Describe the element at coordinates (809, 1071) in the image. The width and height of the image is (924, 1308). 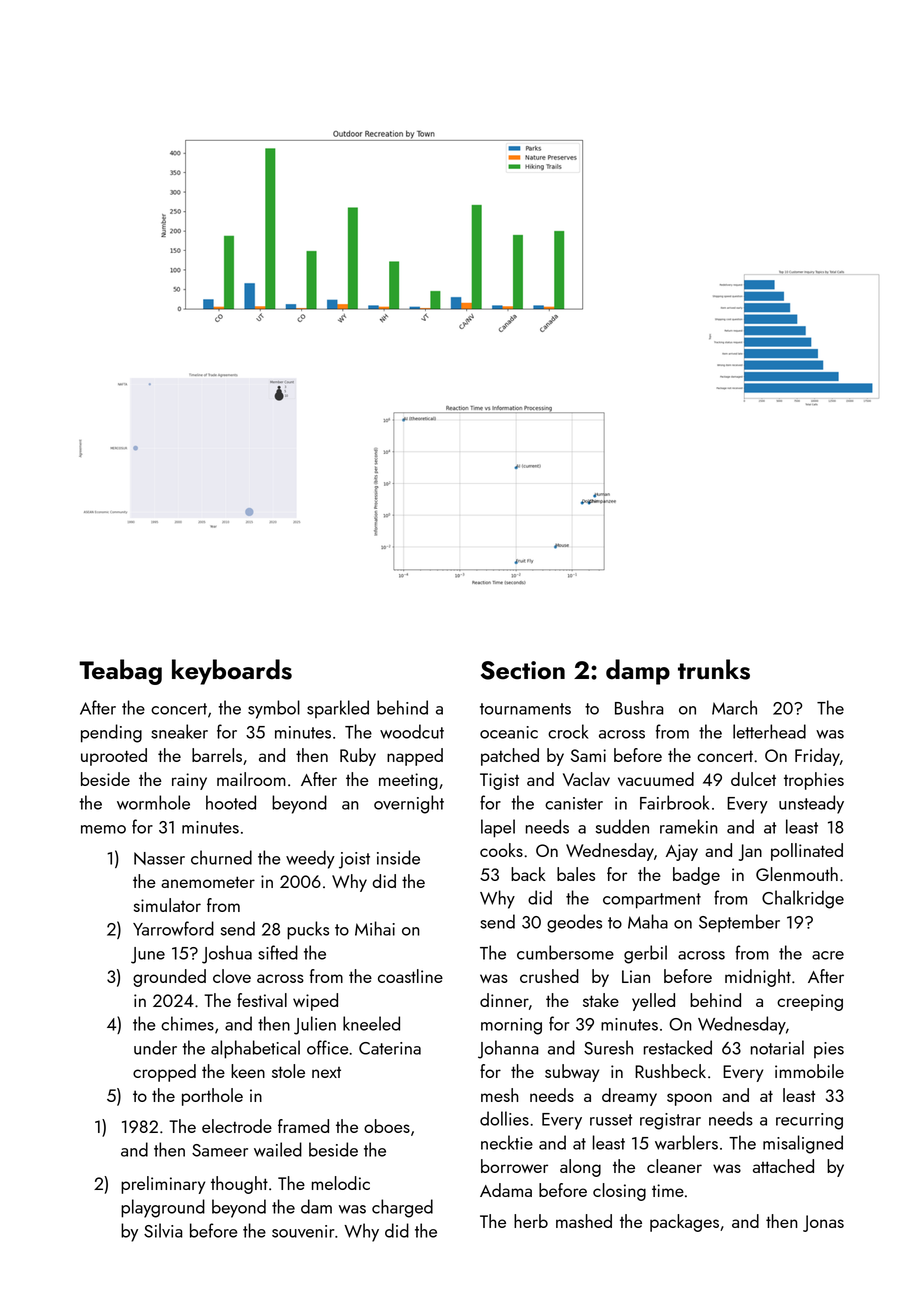
I see `immobile` at that location.
